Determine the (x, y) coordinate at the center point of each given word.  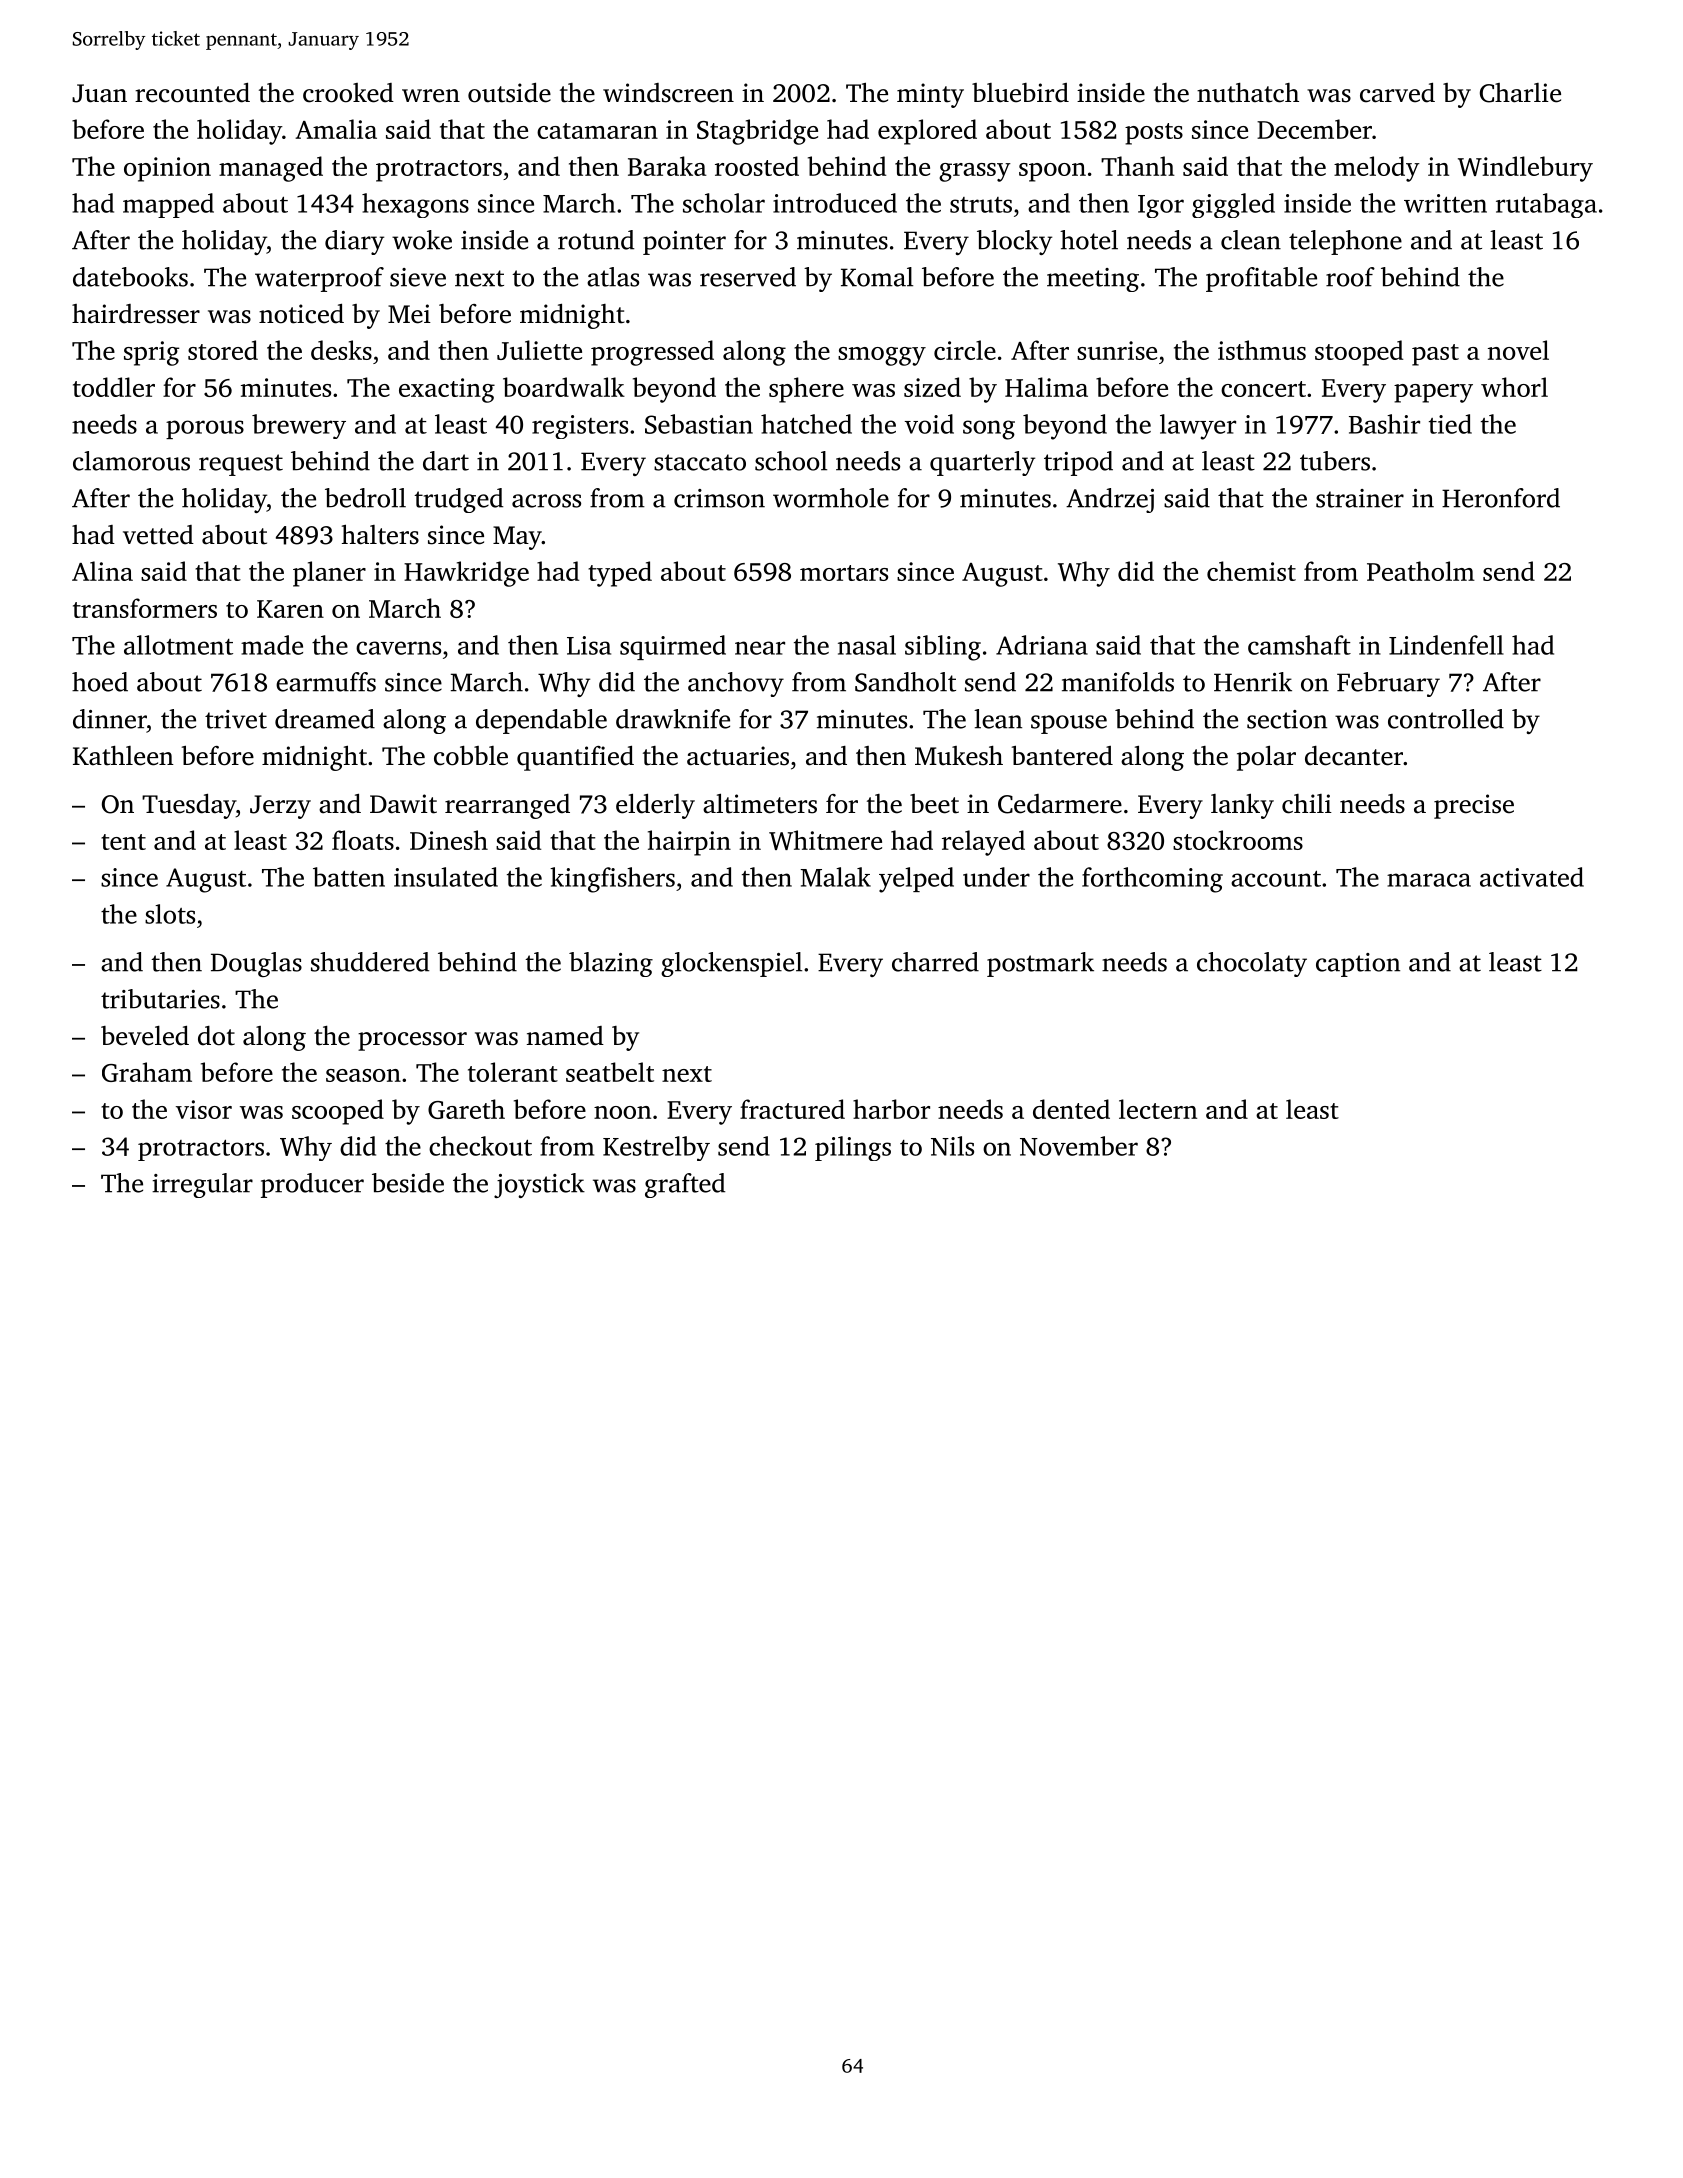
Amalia (336, 129)
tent (123, 842)
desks (341, 350)
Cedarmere (1060, 804)
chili (1307, 804)
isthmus (1262, 350)
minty (930, 95)
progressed (652, 353)
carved (1397, 93)
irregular (202, 1185)
